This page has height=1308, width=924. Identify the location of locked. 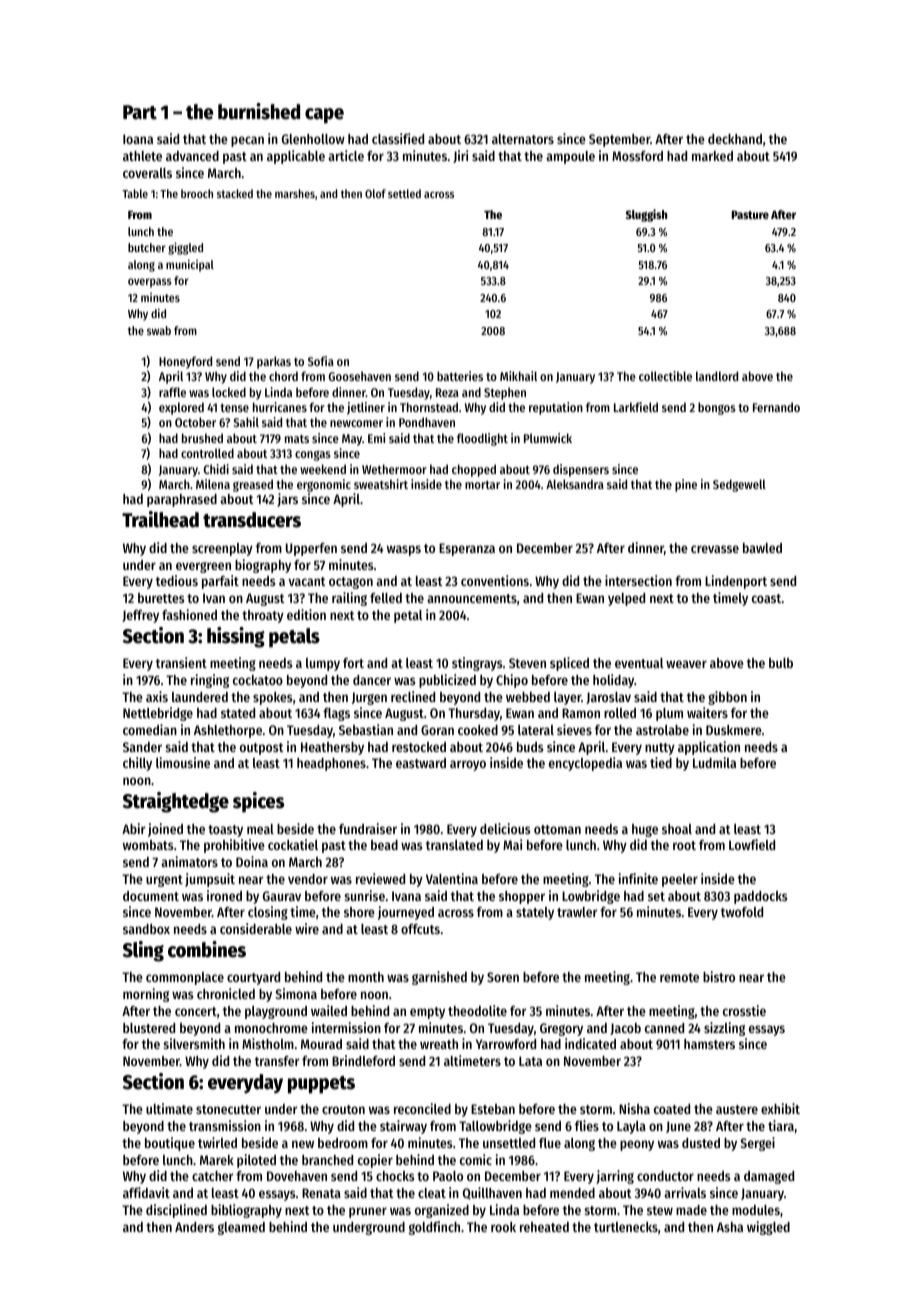
(229, 392).
